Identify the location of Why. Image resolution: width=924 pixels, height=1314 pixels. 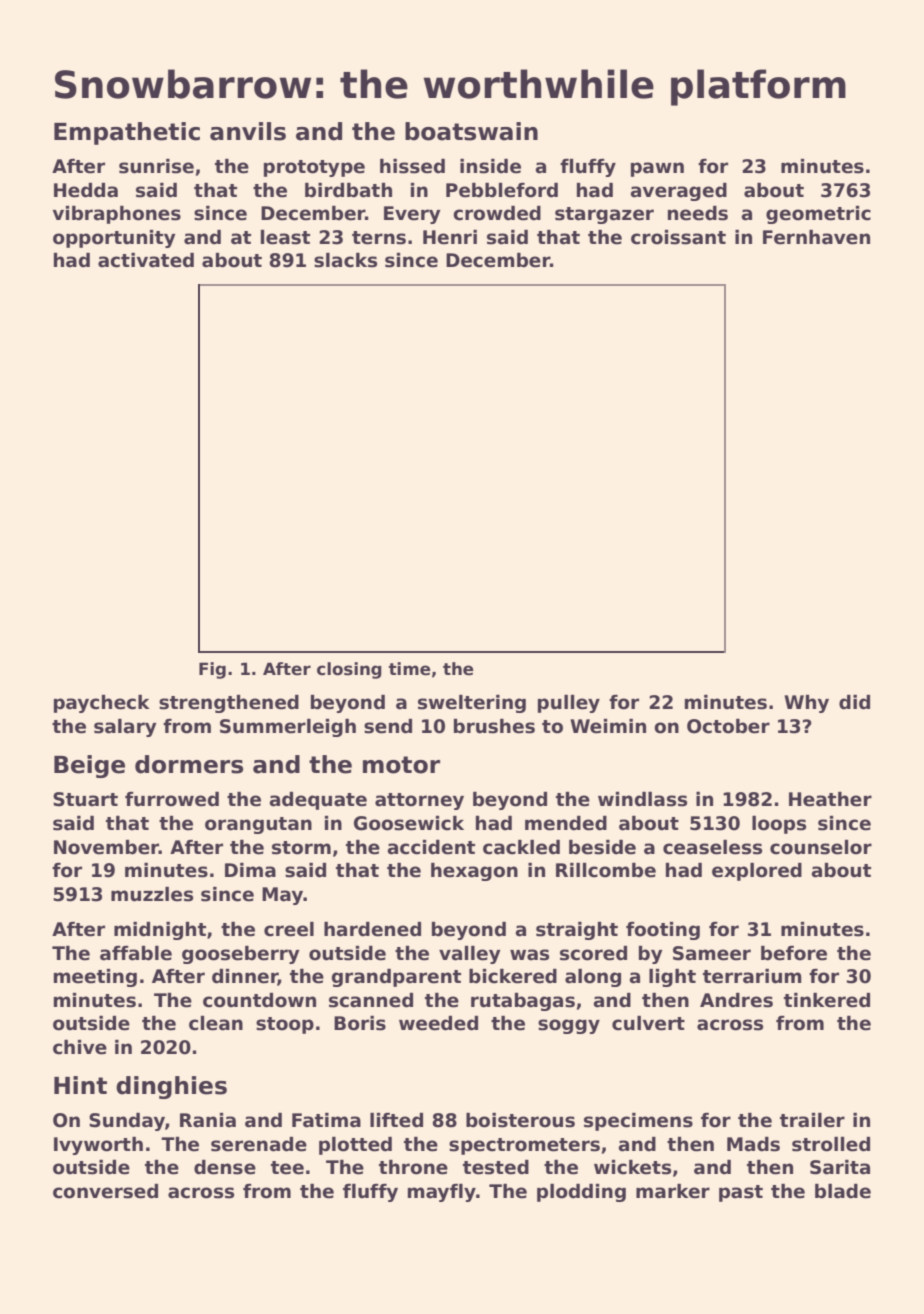
(806, 704).
